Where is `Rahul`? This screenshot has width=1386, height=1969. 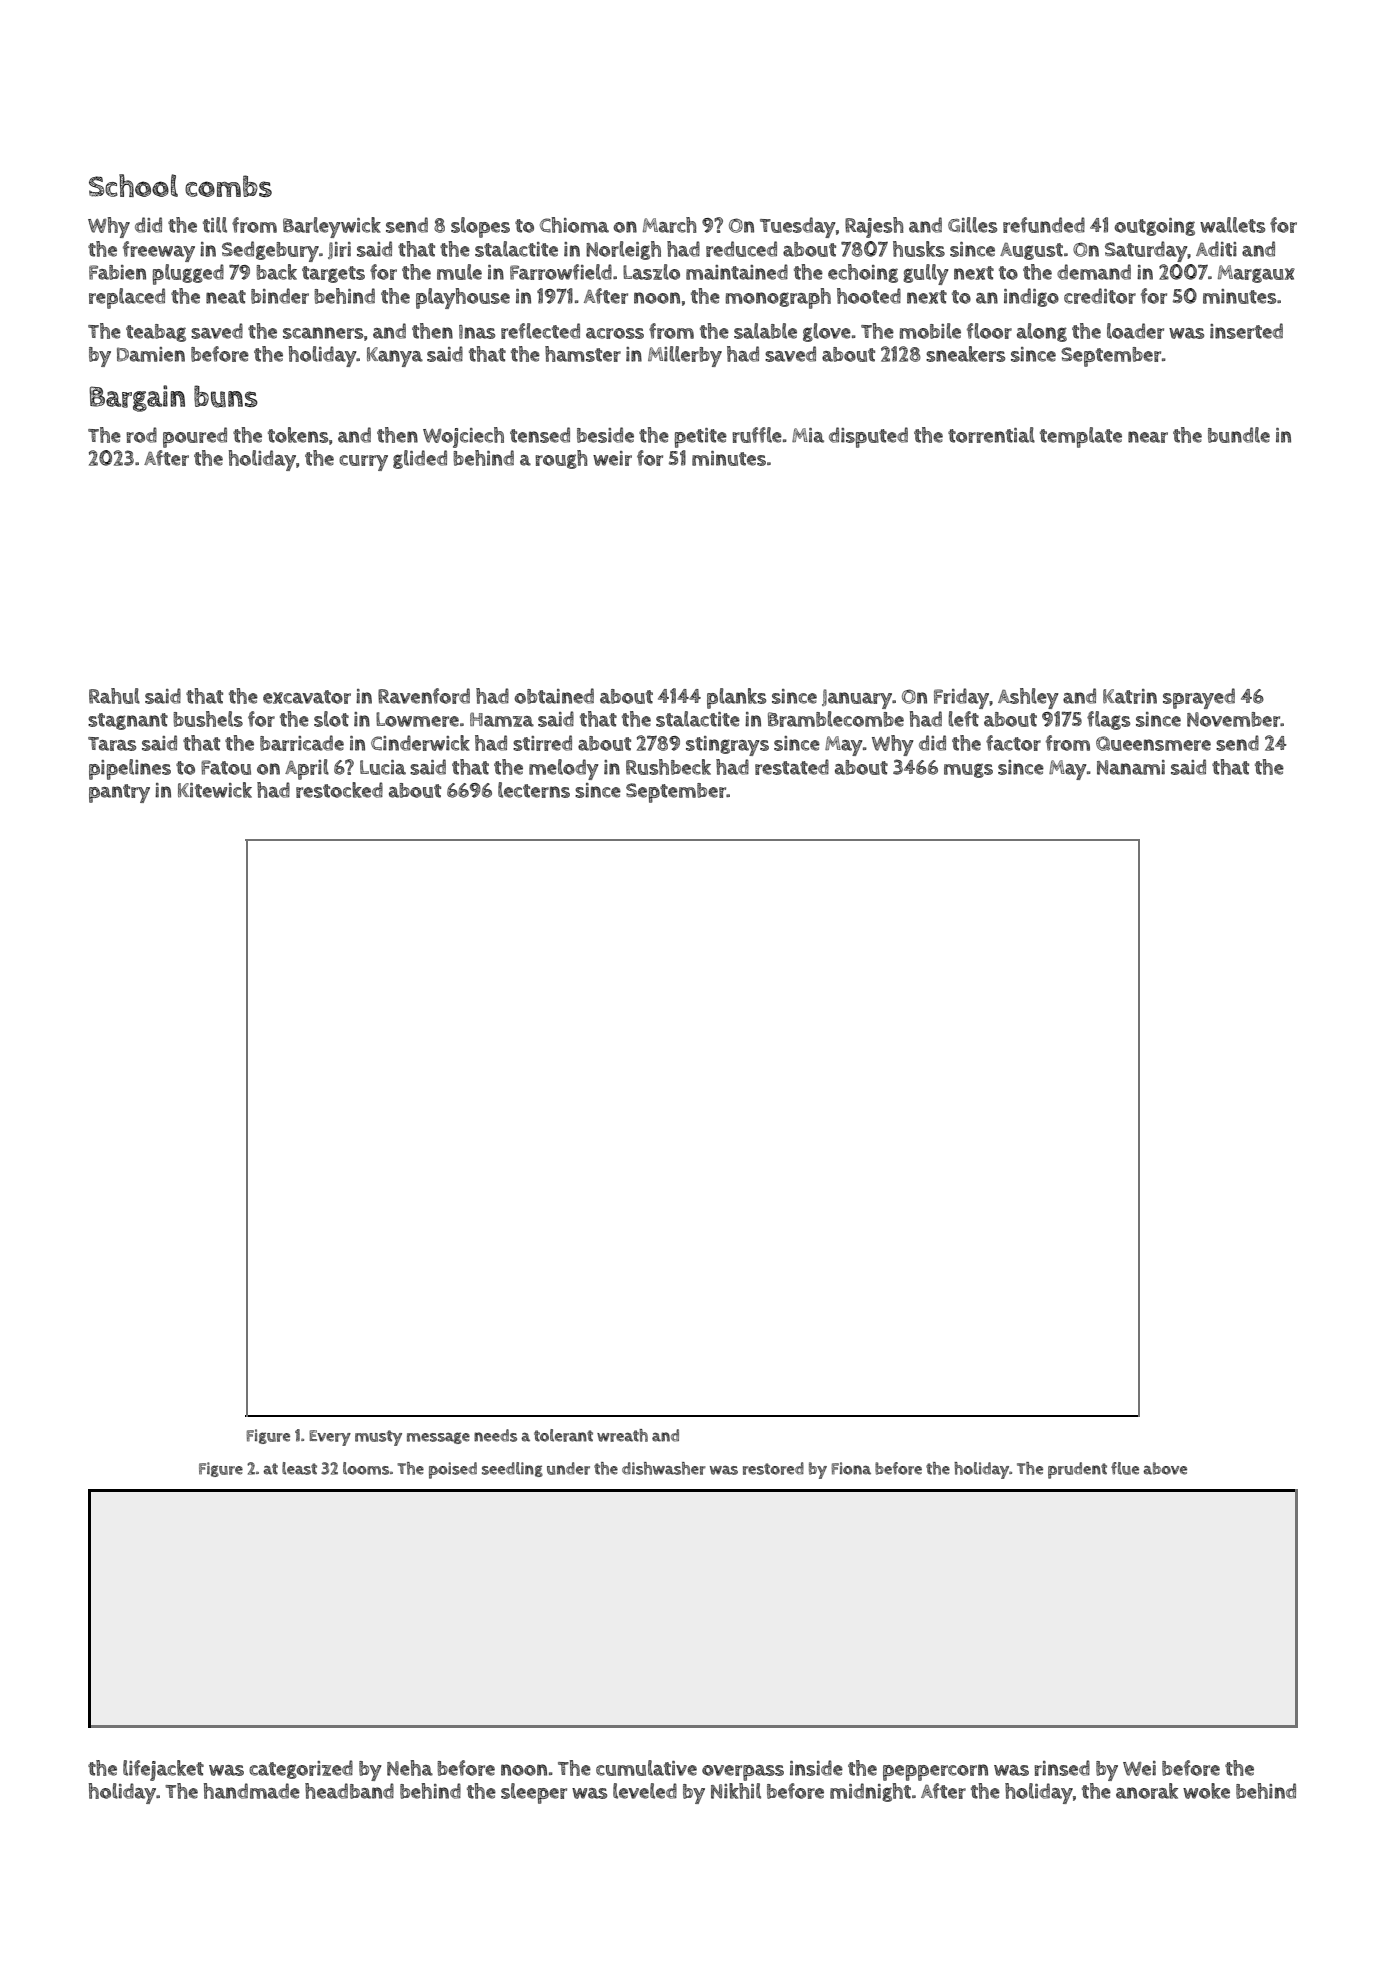 Rahul is located at coordinates (114, 696).
